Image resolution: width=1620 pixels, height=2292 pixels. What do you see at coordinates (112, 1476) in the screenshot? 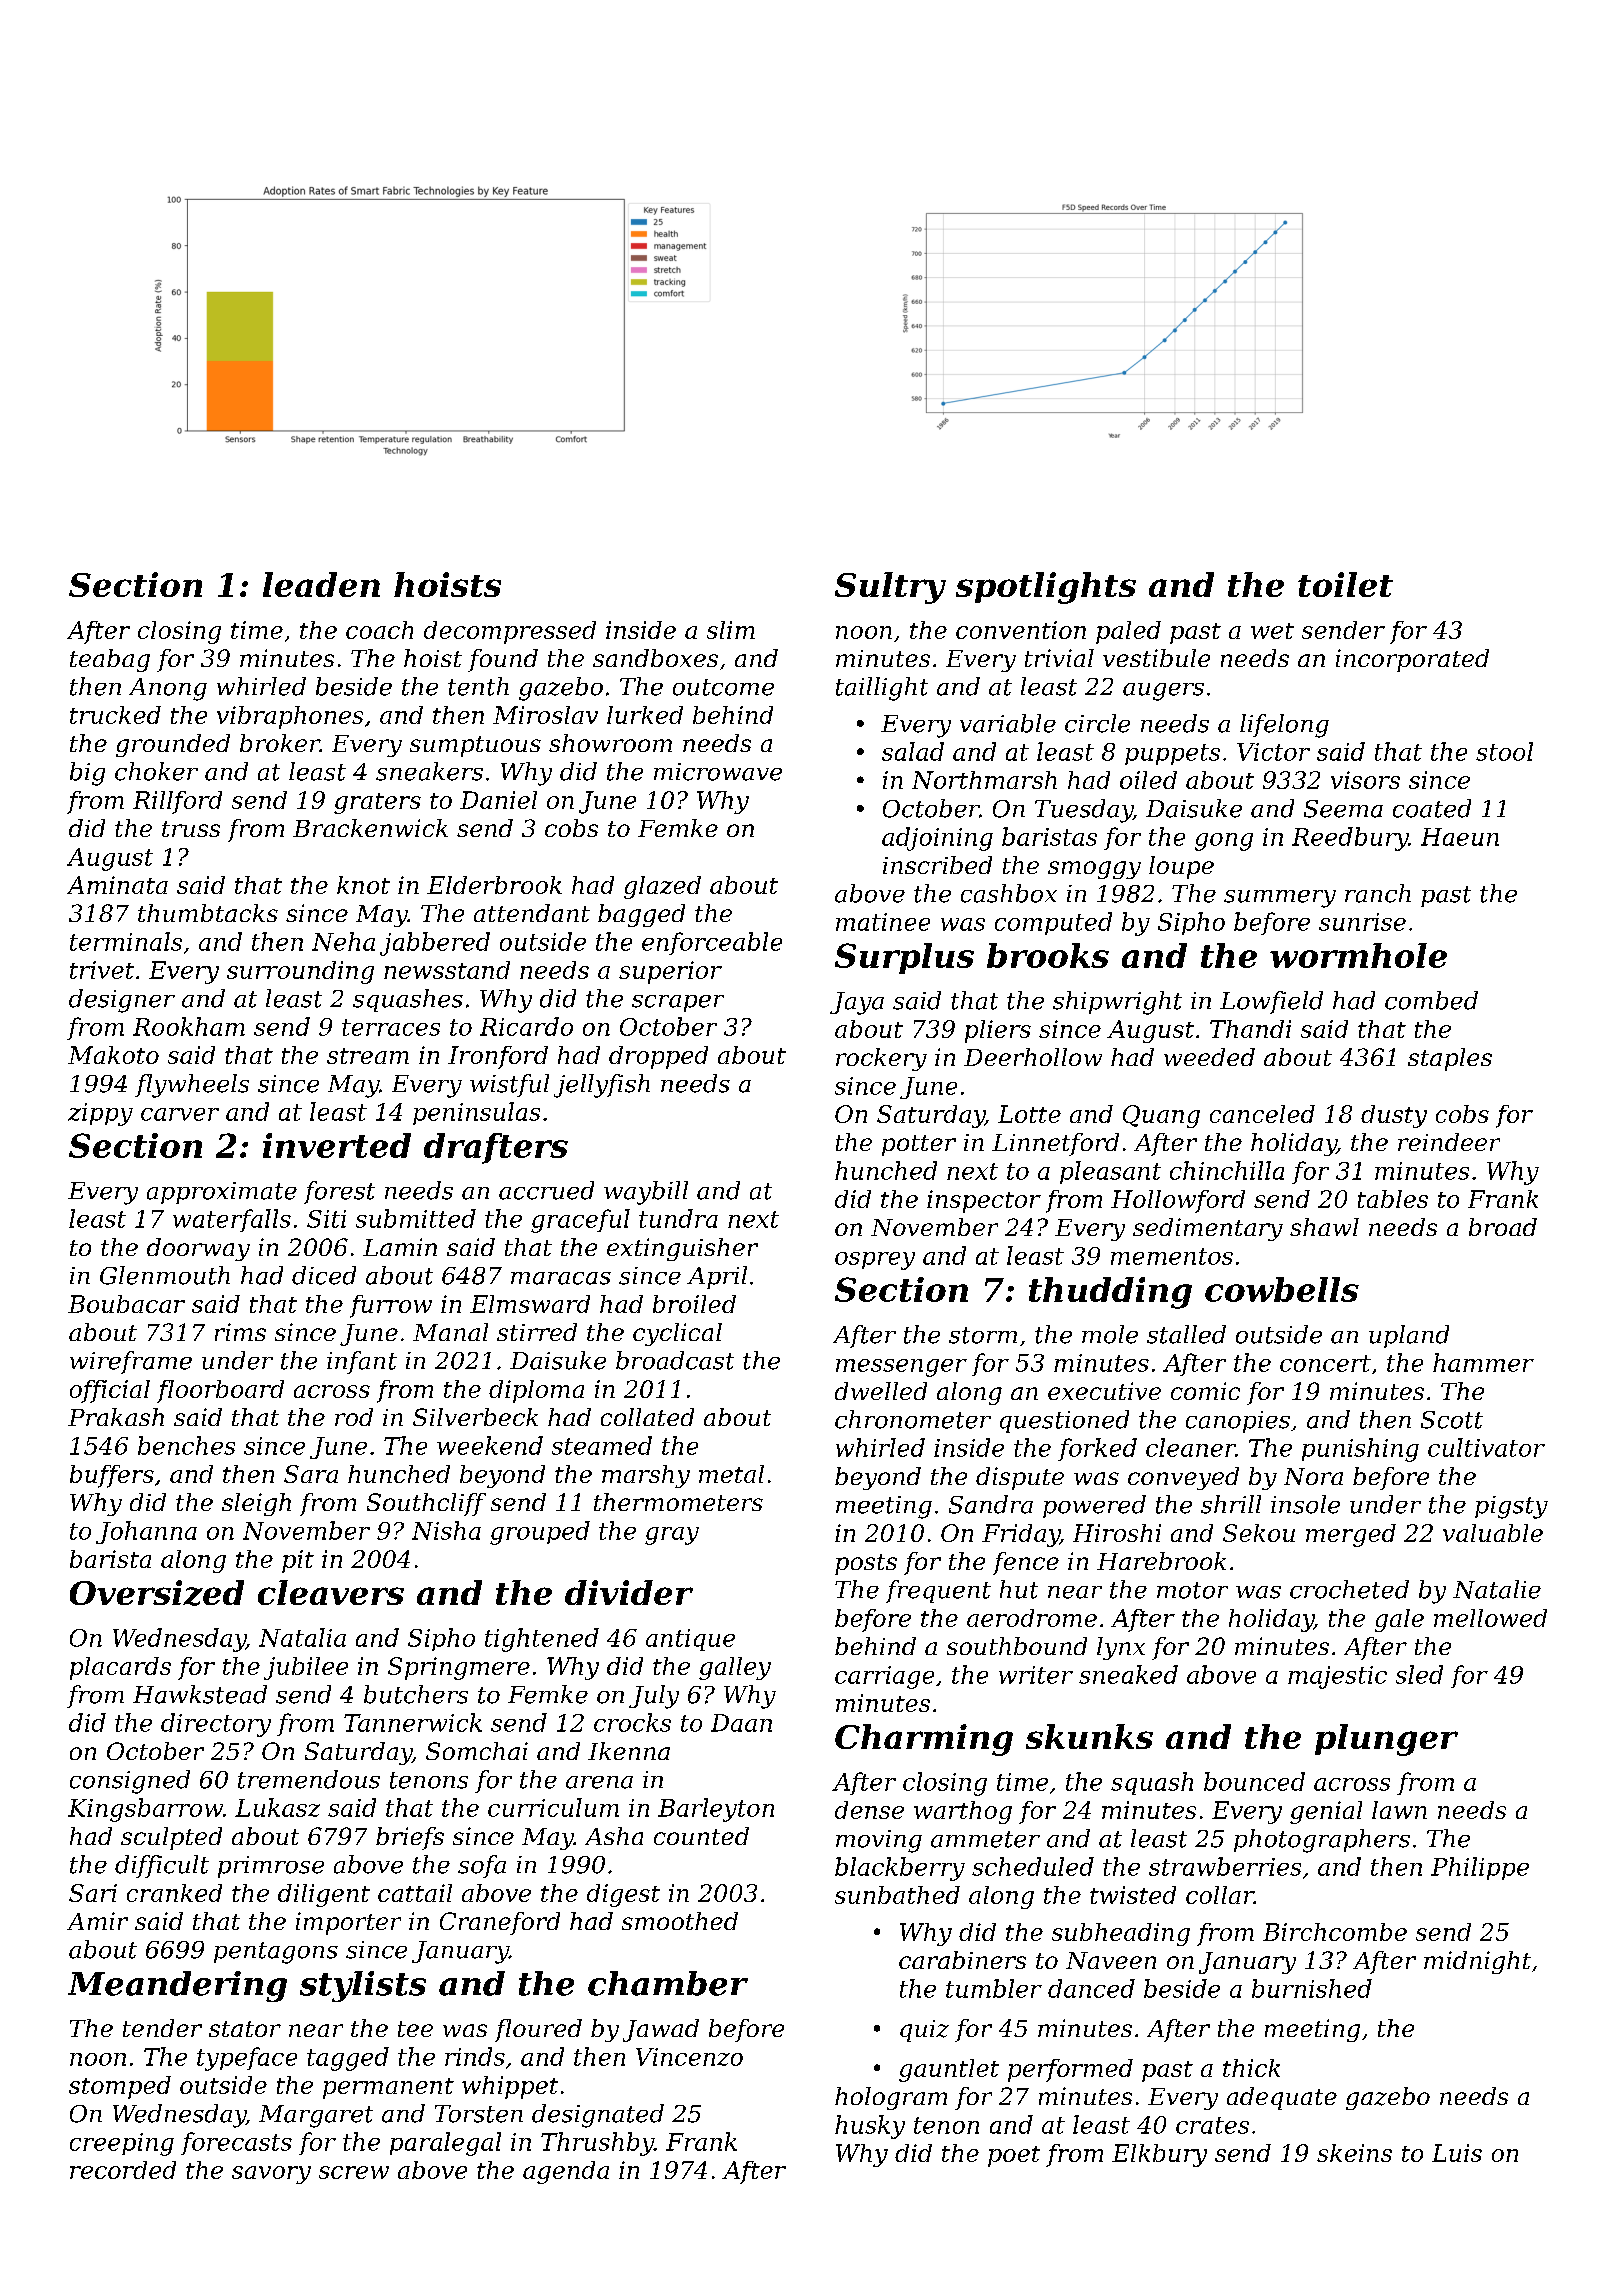
I see `buffers` at bounding box center [112, 1476].
